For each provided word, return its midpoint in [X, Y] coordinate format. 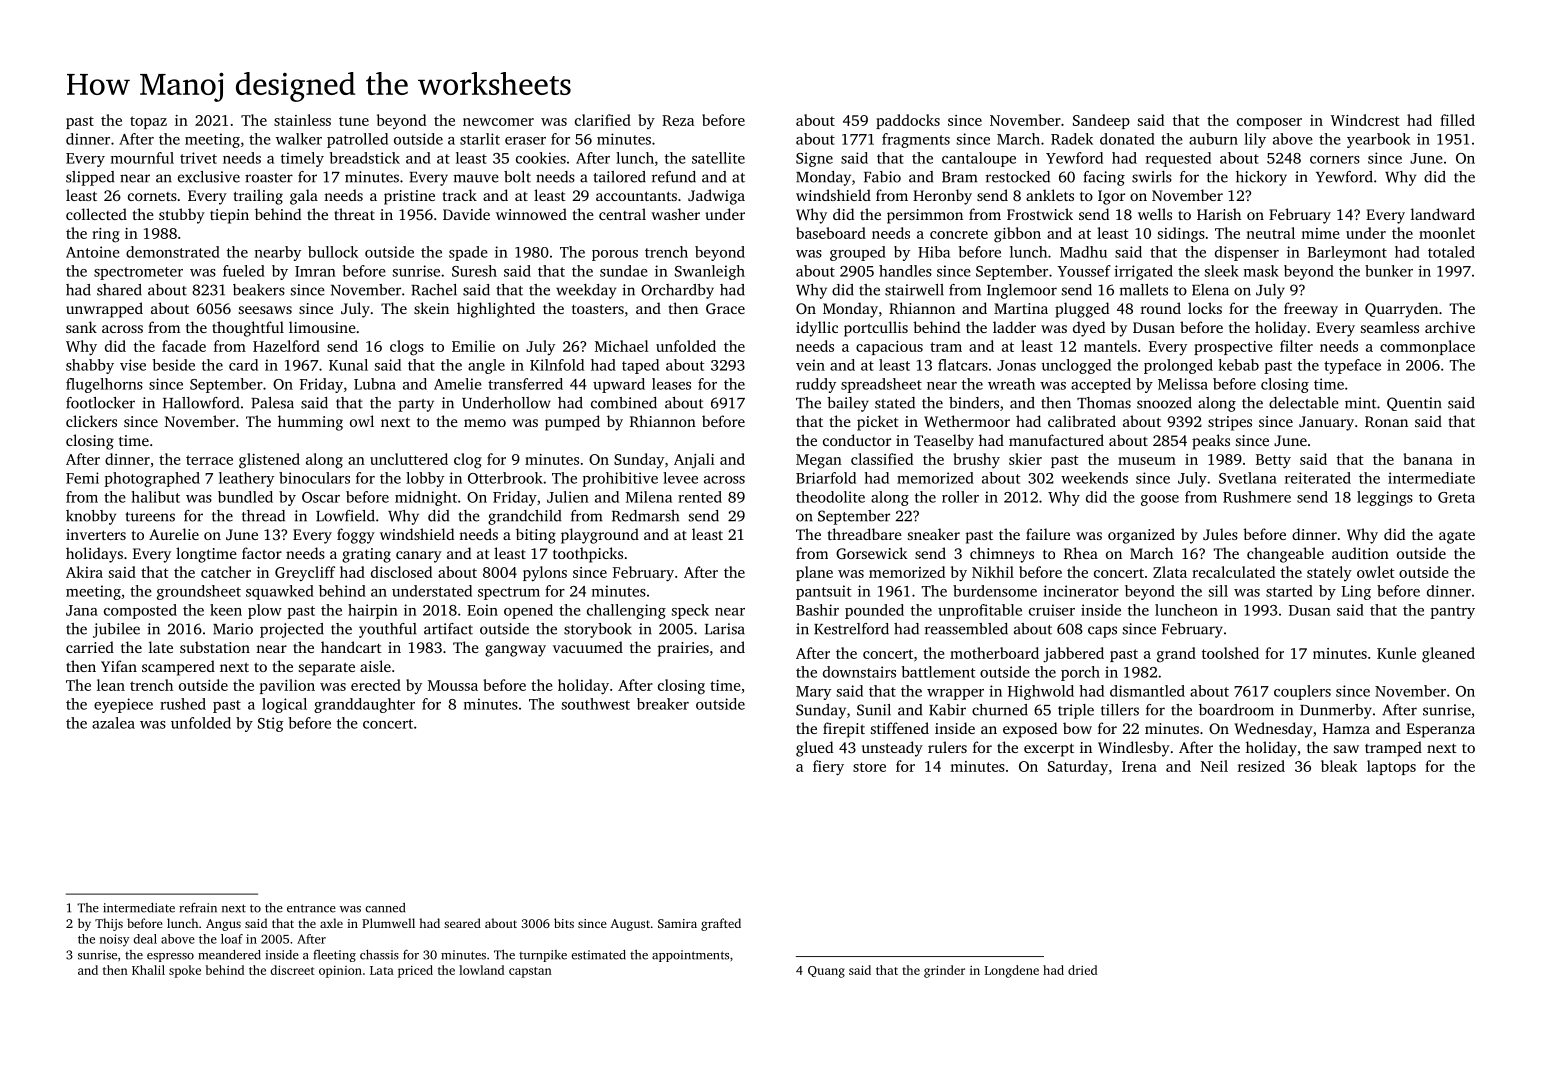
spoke [185, 971]
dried [1082, 970]
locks [1205, 308]
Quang [826, 972]
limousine [322, 327]
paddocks [908, 121]
